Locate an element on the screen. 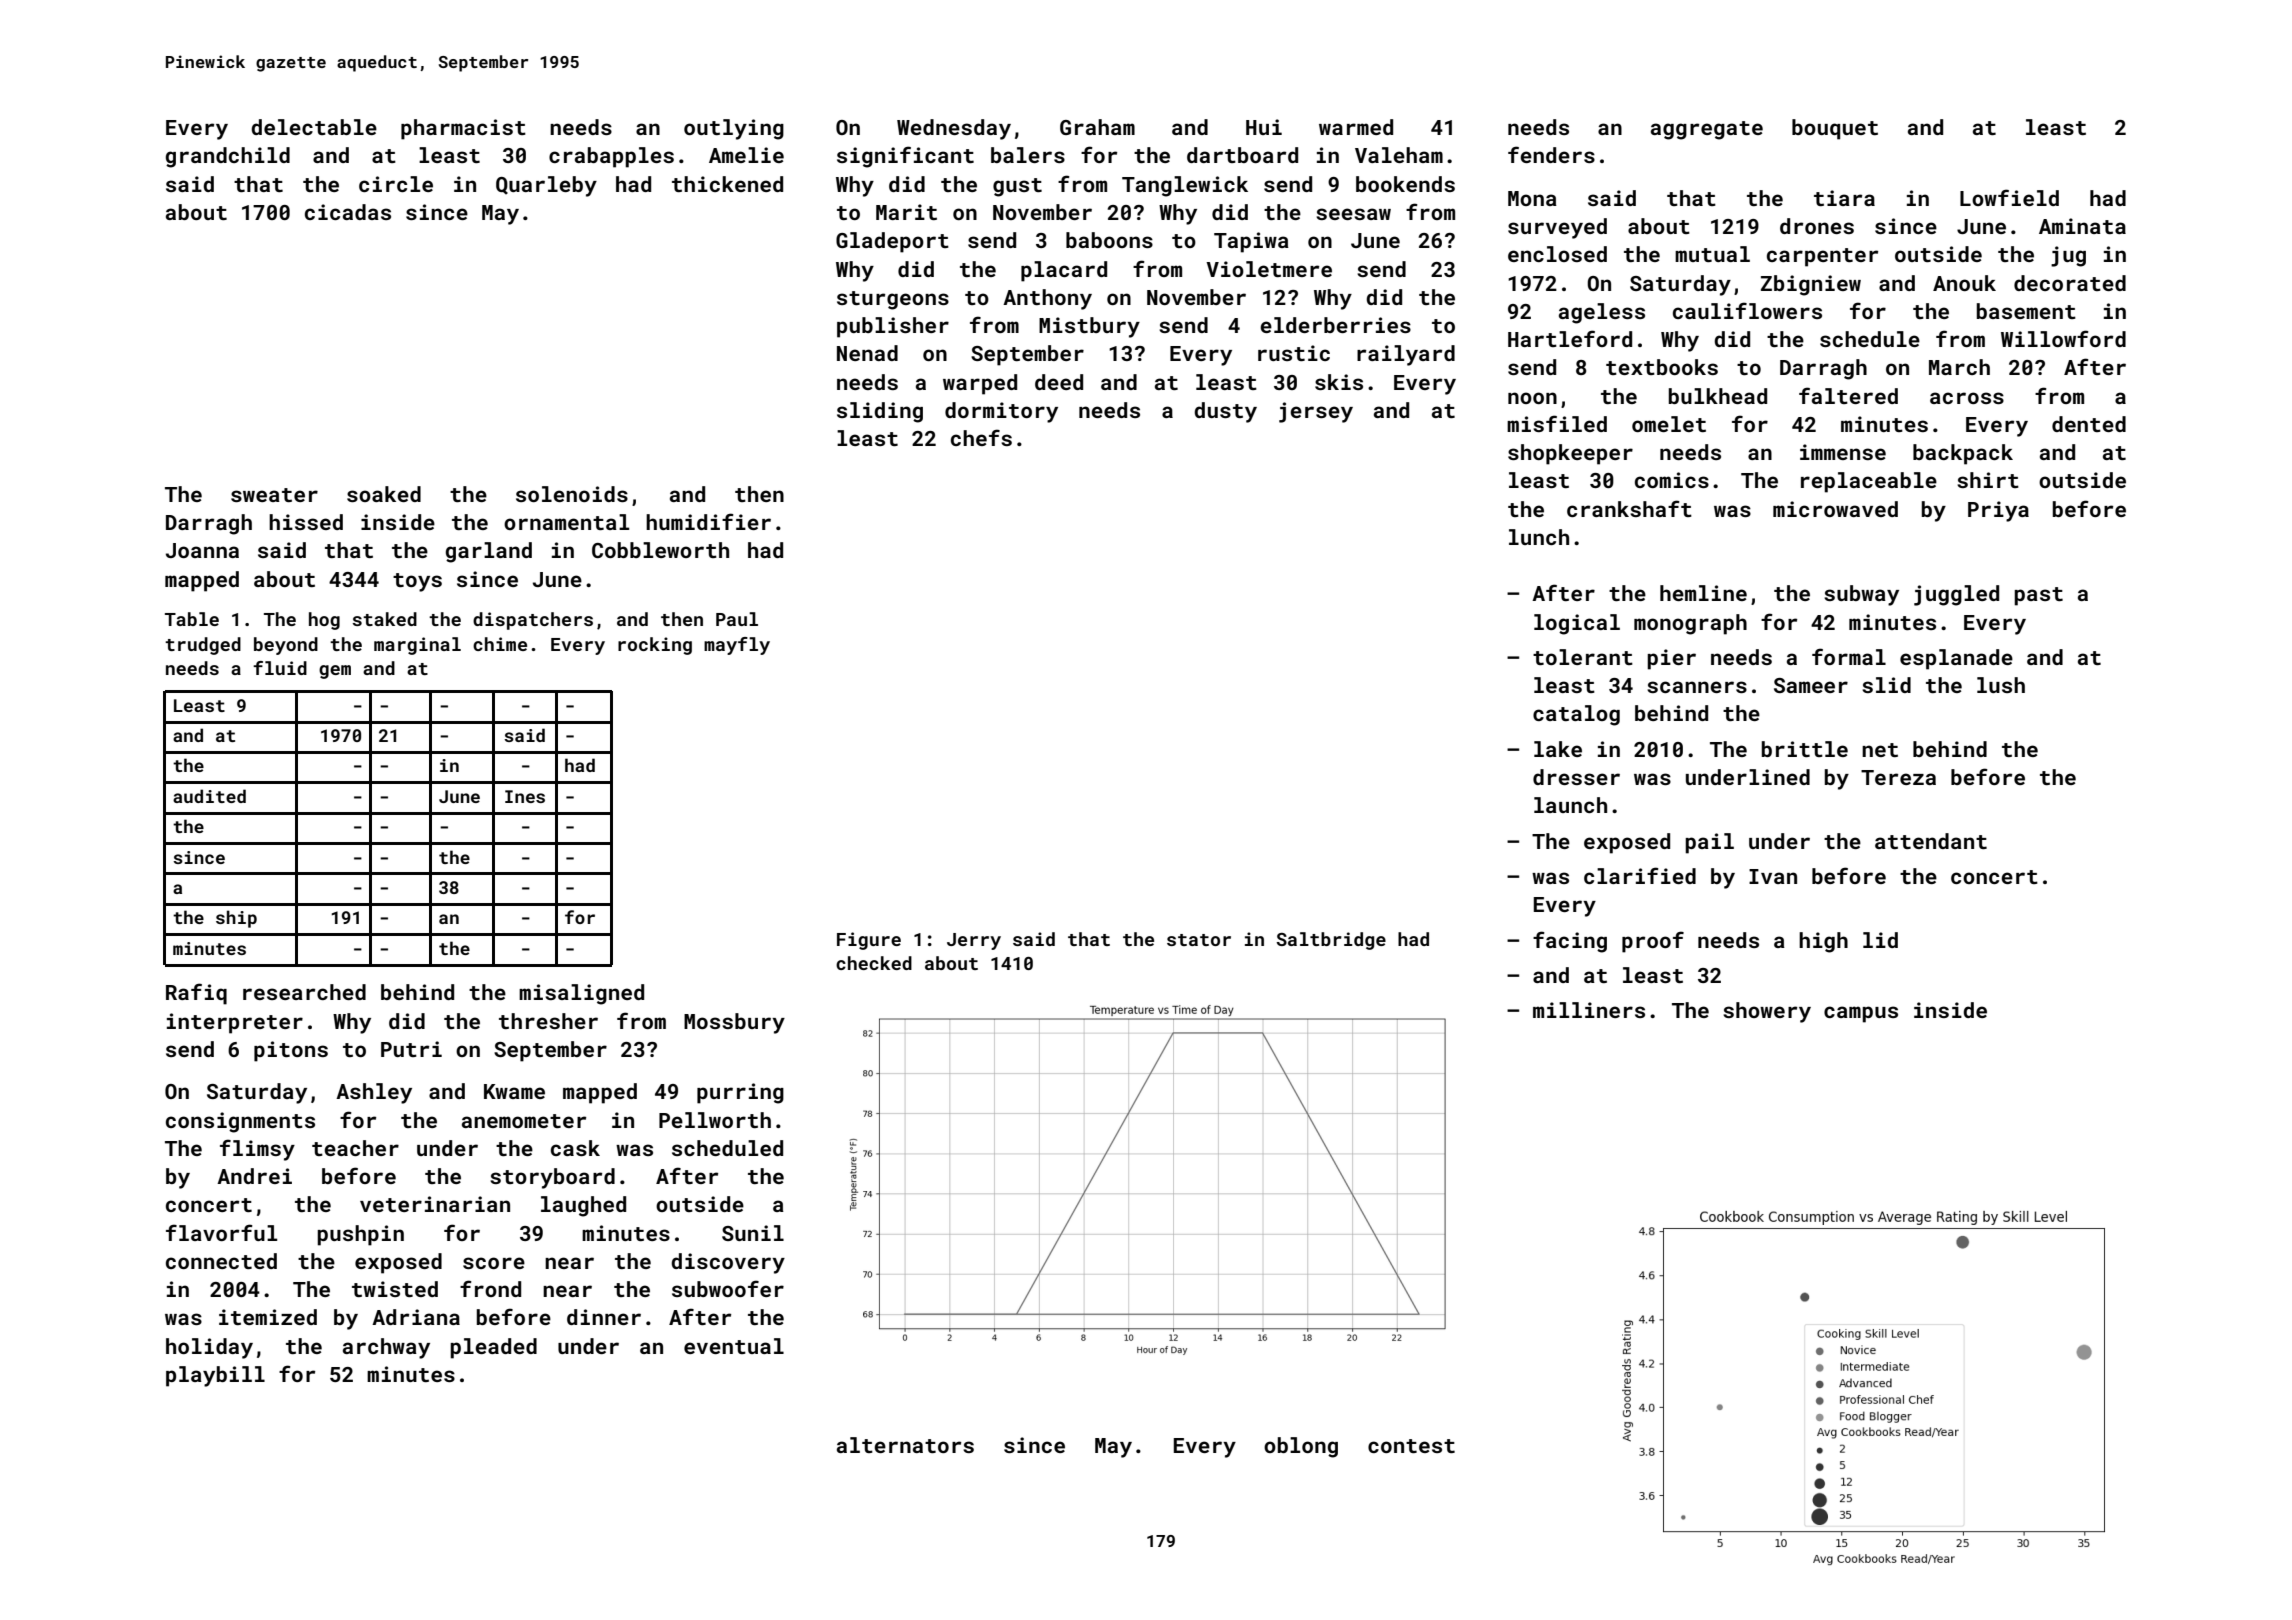  misaligned is located at coordinates (581, 994).
